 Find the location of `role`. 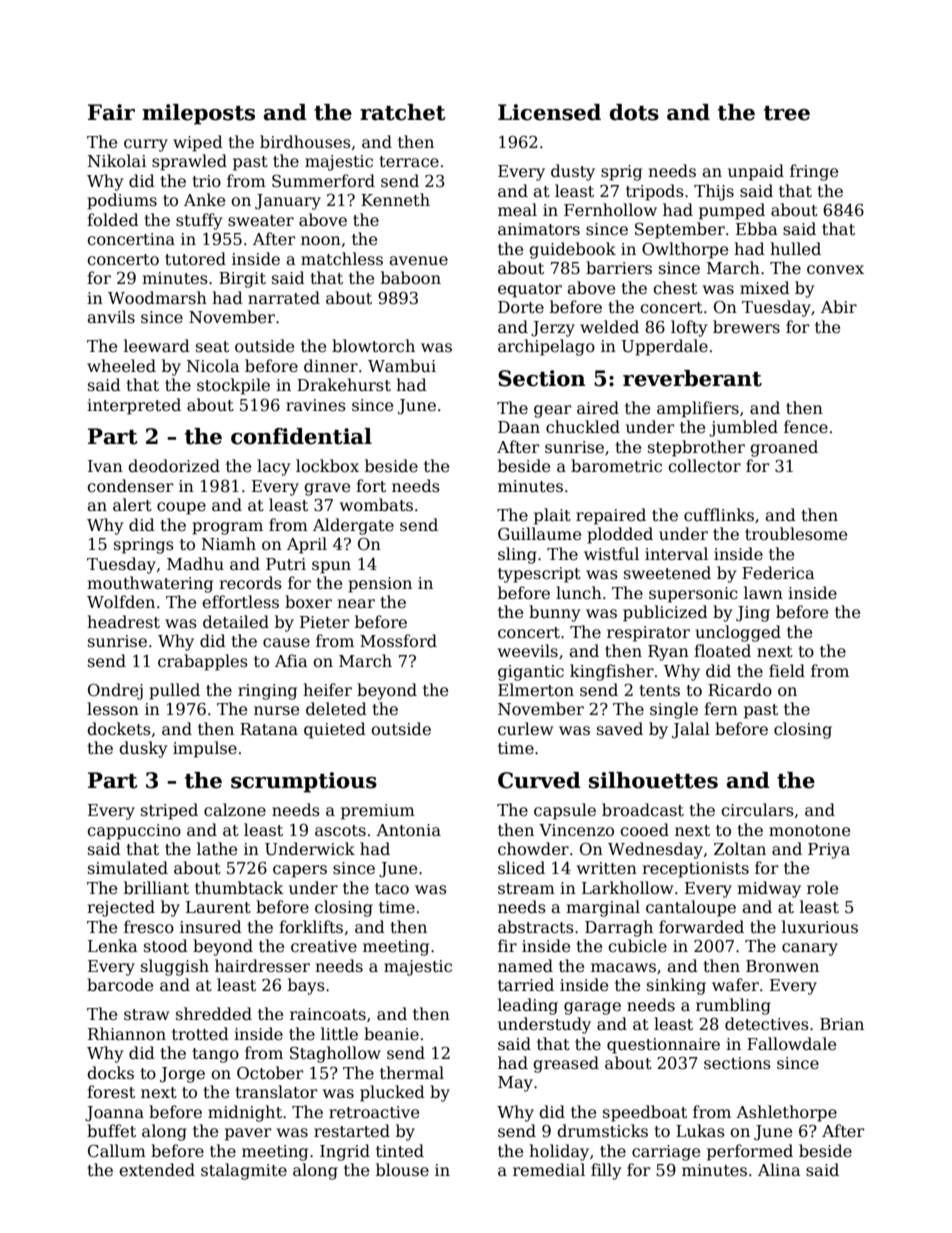

role is located at coordinates (822, 888).
